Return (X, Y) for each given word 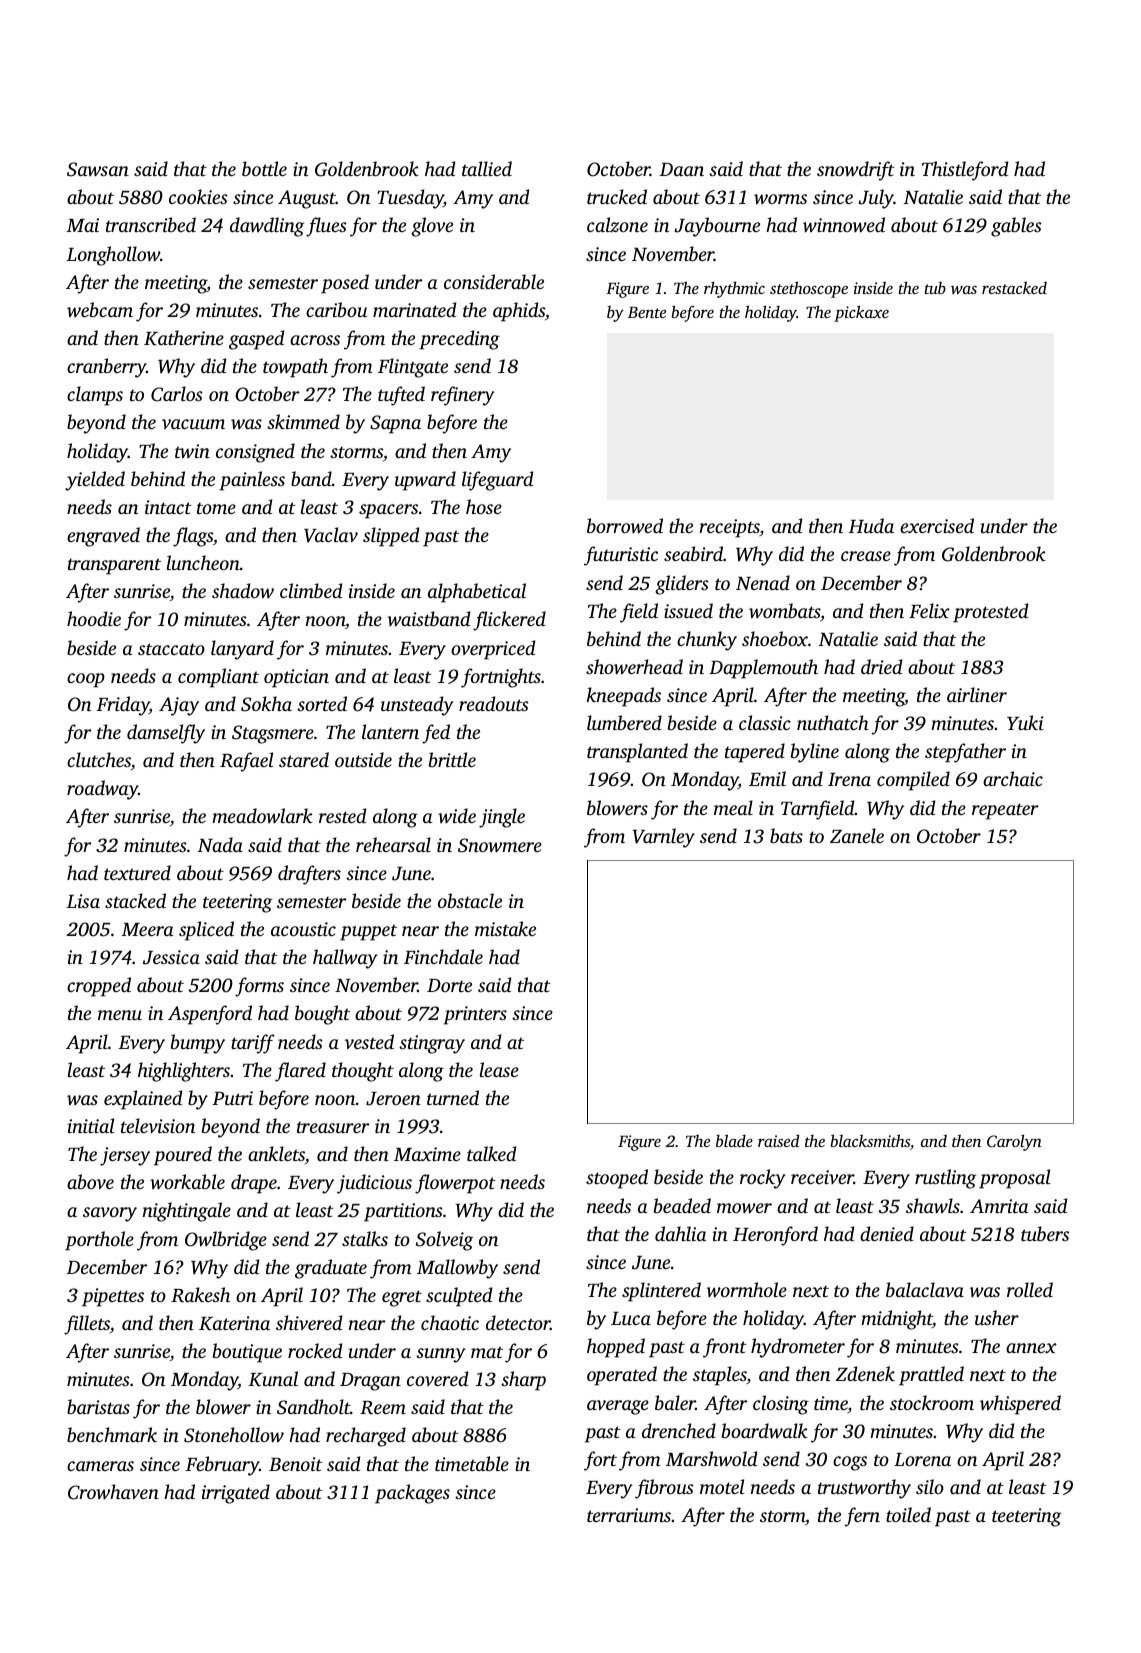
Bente (647, 312)
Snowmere (500, 845)
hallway (345, 959)
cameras (100, 1466)
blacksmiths (870, 1140)
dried (881, 666)
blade (734, 1140)
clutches (99, 759)
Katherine (184, 338)
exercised (937, 525)
